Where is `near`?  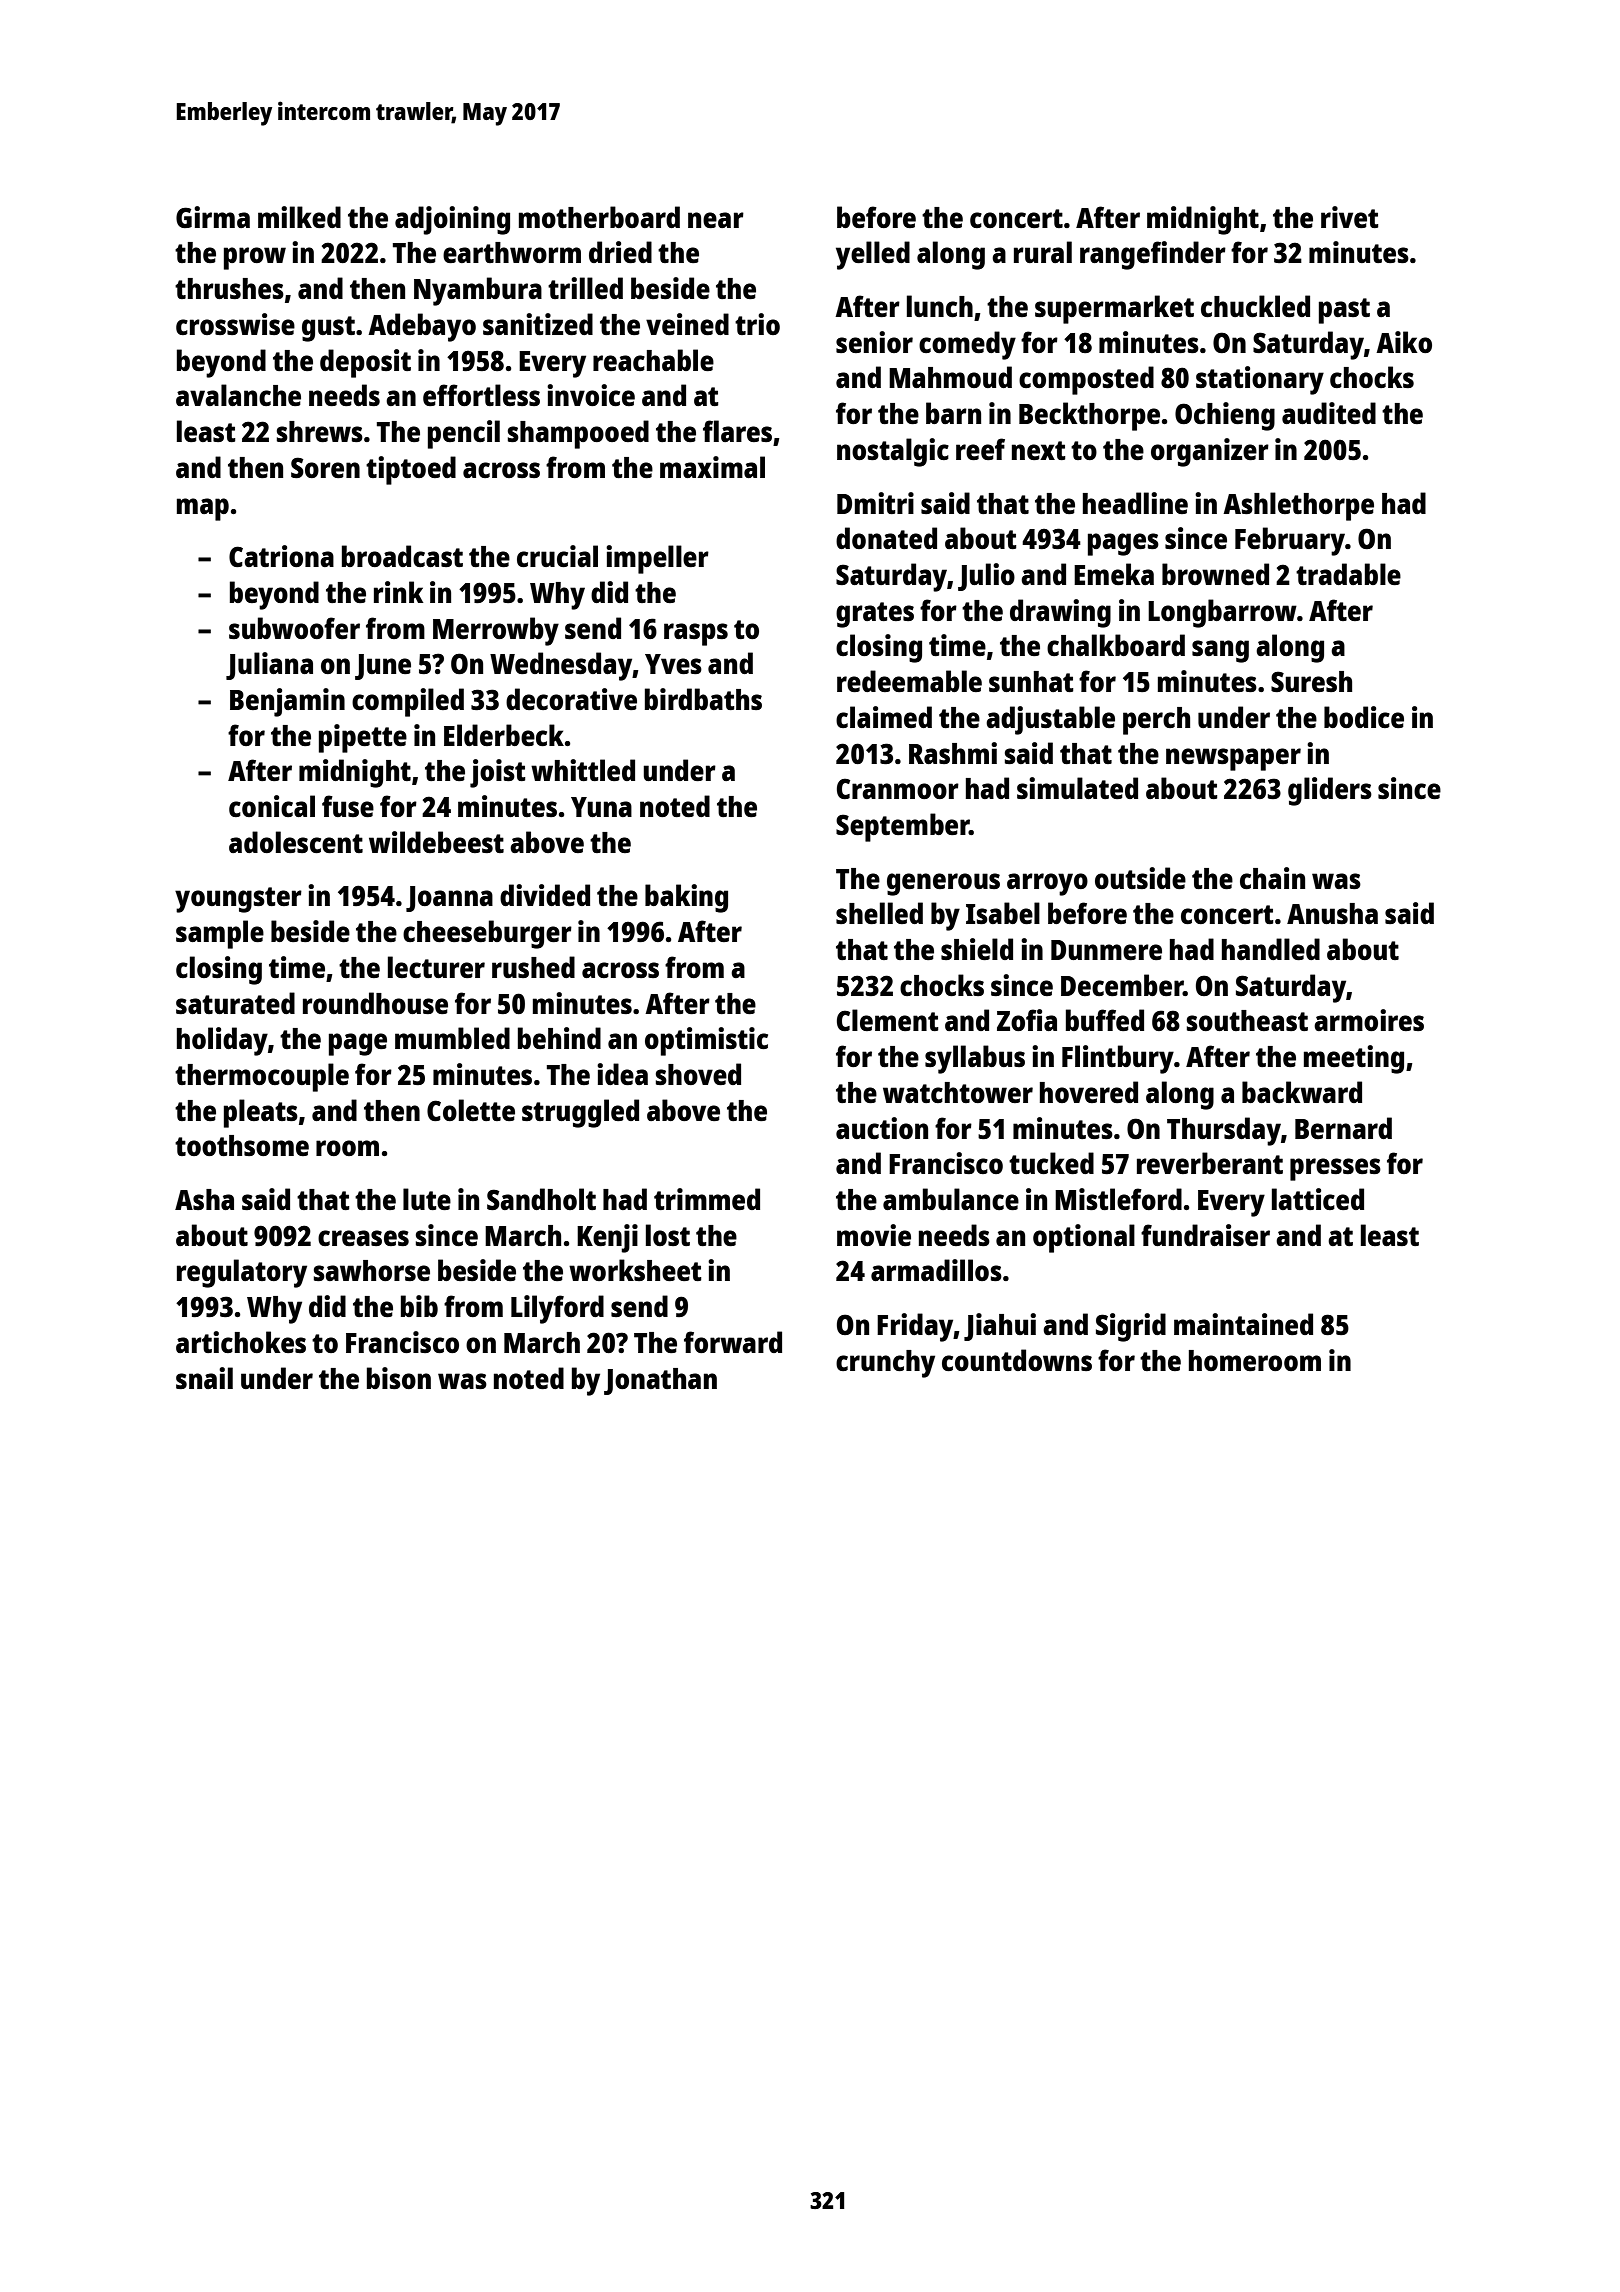 near is located at coordinates (716, 220).
